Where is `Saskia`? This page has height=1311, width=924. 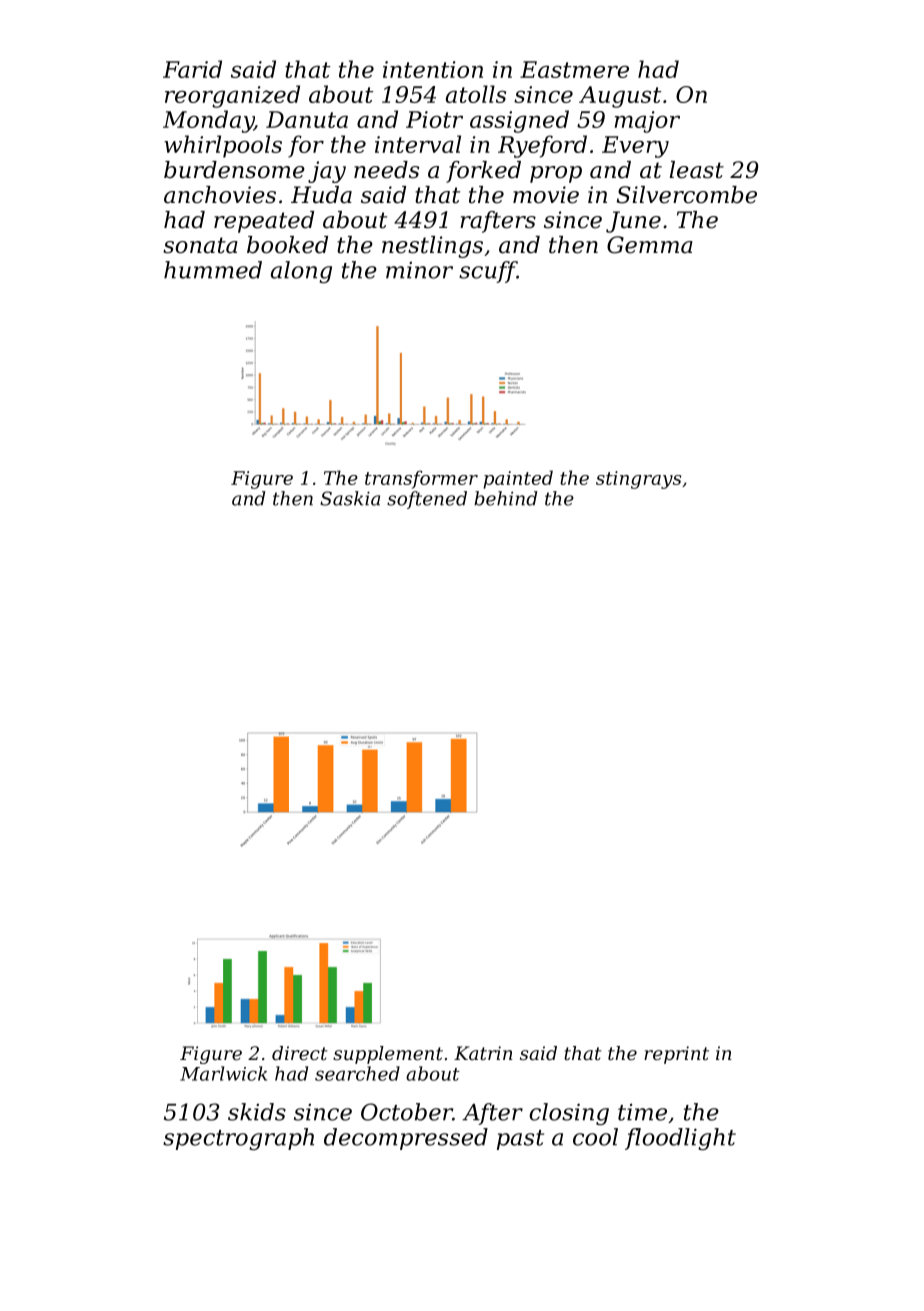
Saskia is located at coordinates (350, 498).
